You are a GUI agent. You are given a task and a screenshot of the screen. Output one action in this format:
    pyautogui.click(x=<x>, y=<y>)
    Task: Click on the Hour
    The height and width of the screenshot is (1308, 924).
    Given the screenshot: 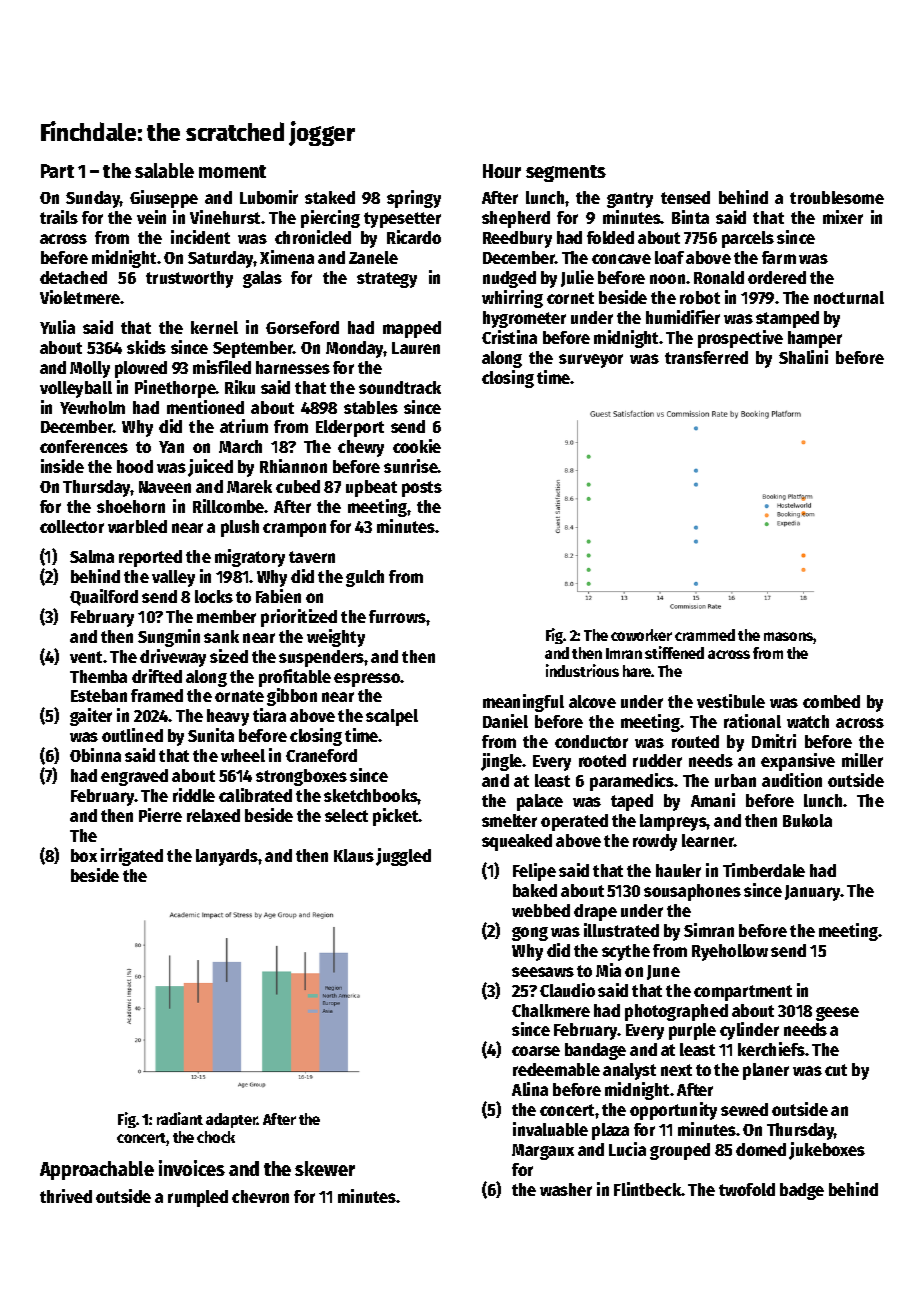 What is the action you would take?
    pyautogui.click(x=502, y=171)
